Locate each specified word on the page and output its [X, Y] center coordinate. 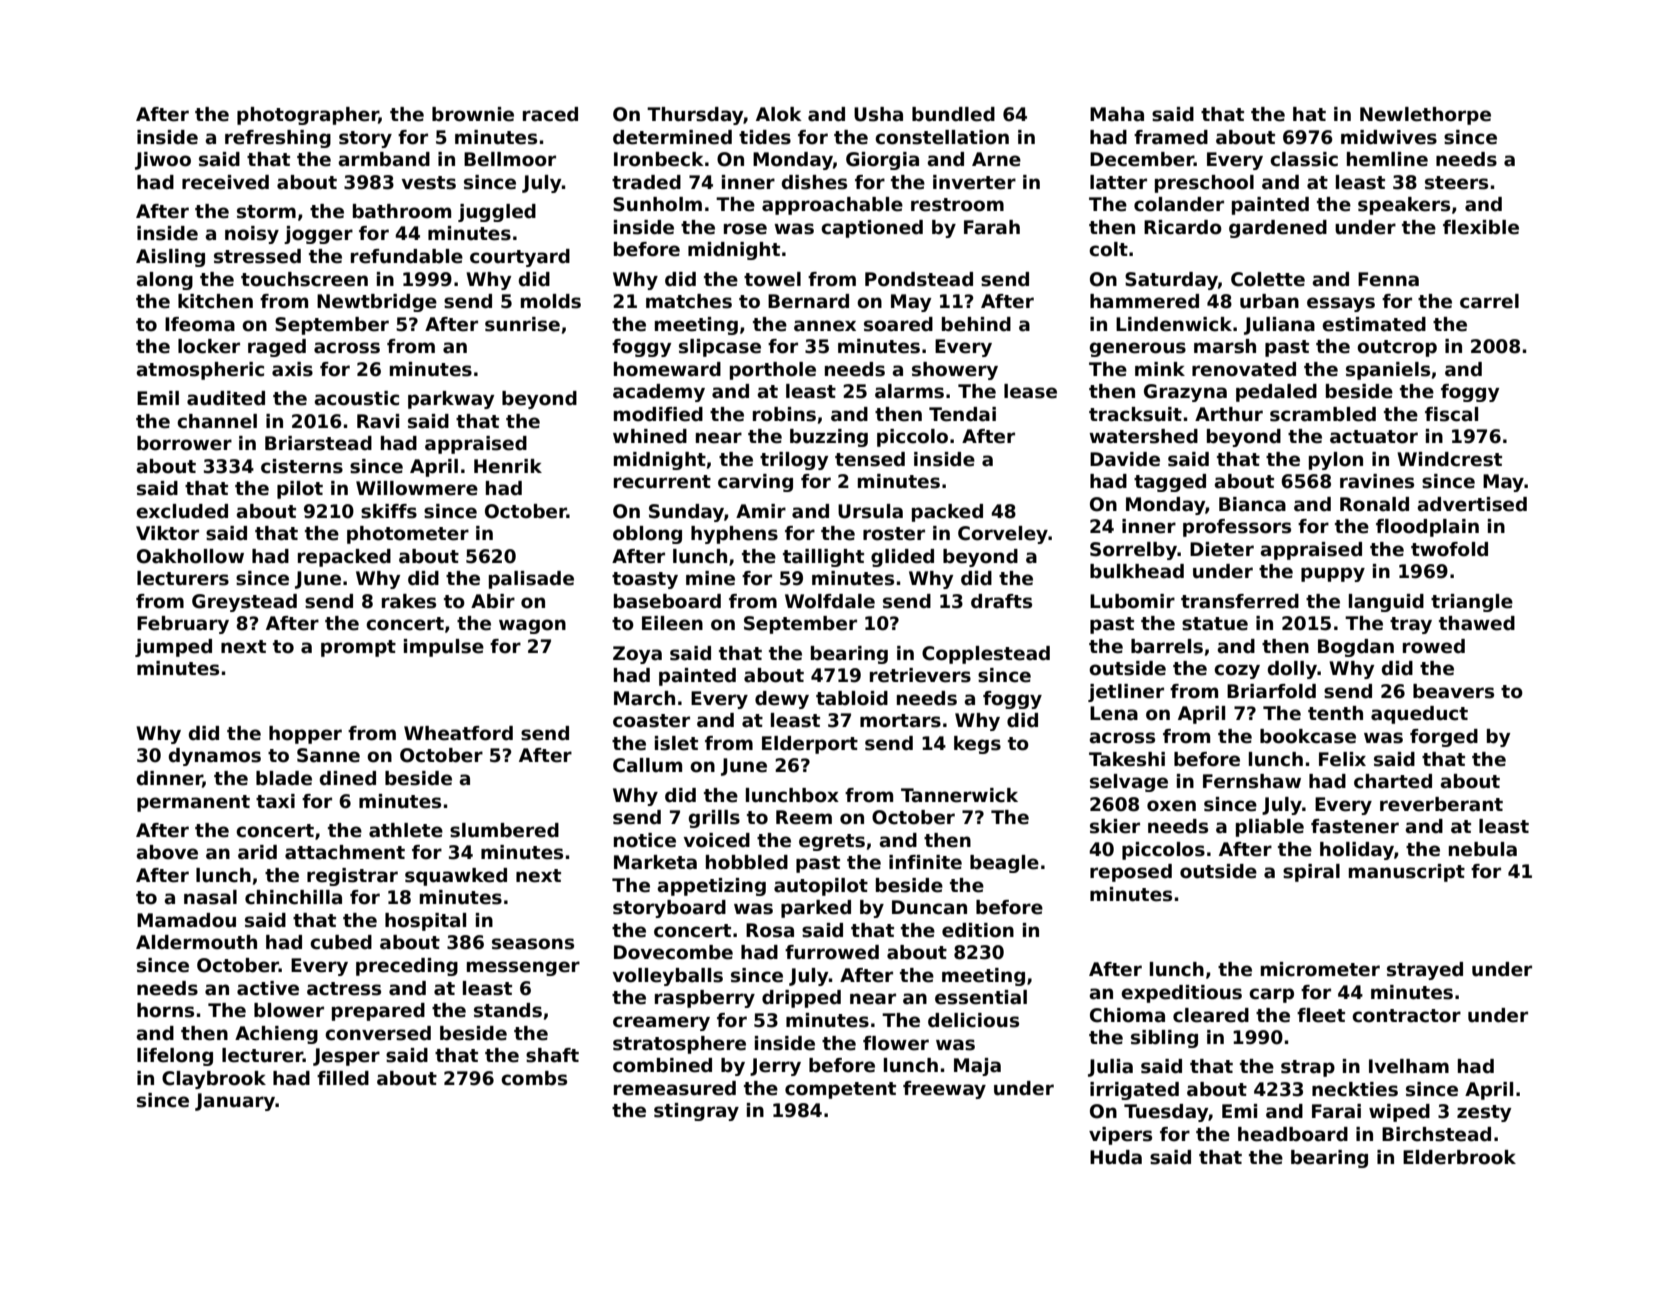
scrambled [1323, 414]
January [235, 1102]
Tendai [962, 414]
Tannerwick [959, 795]
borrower [184, 443]
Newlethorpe [1425, 116]
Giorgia [882, 161]
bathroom [402, 211]
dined [348, 778]
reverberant [1441, 804]
